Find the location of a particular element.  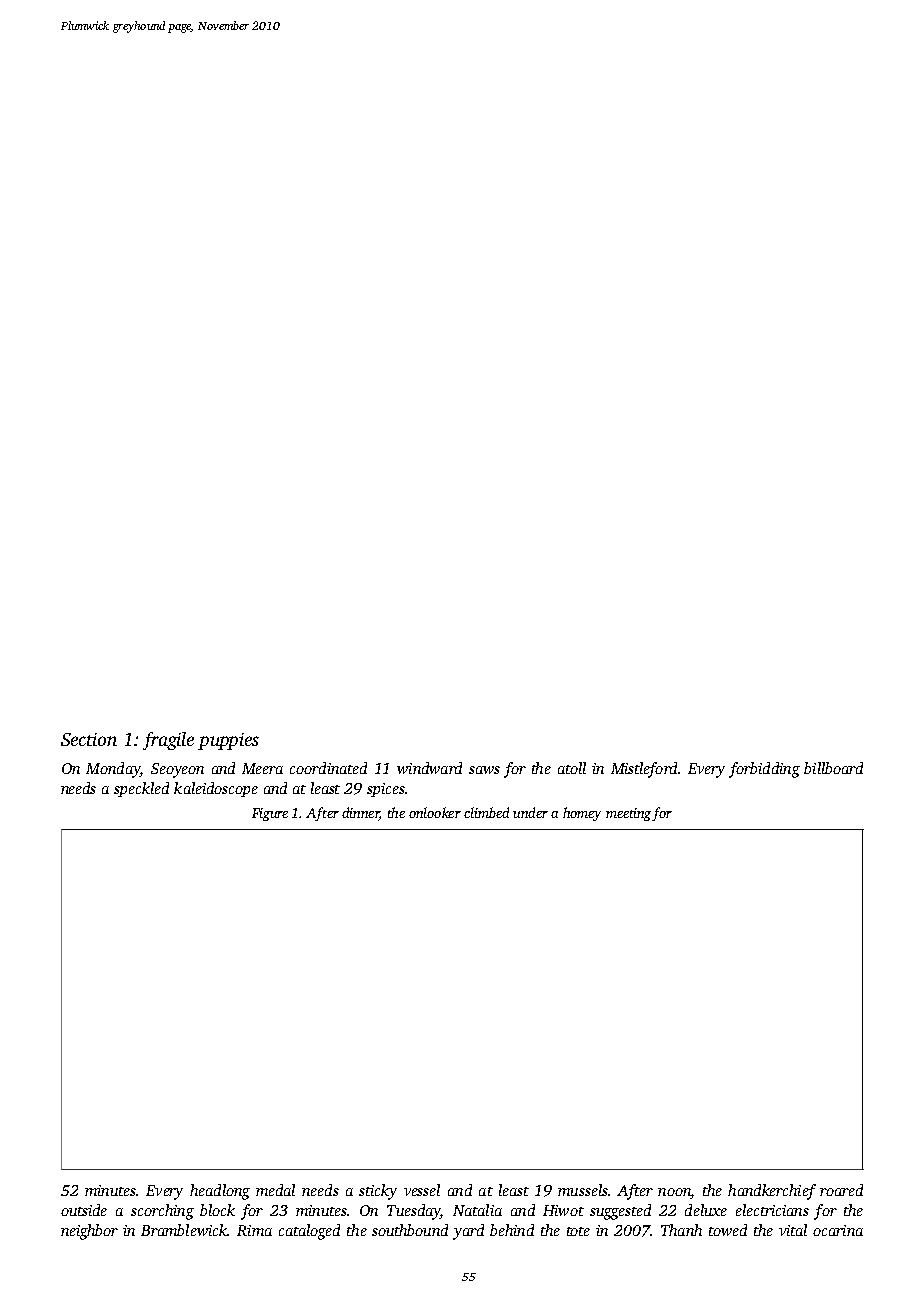

medal is located at coordinates (275, 1190).
